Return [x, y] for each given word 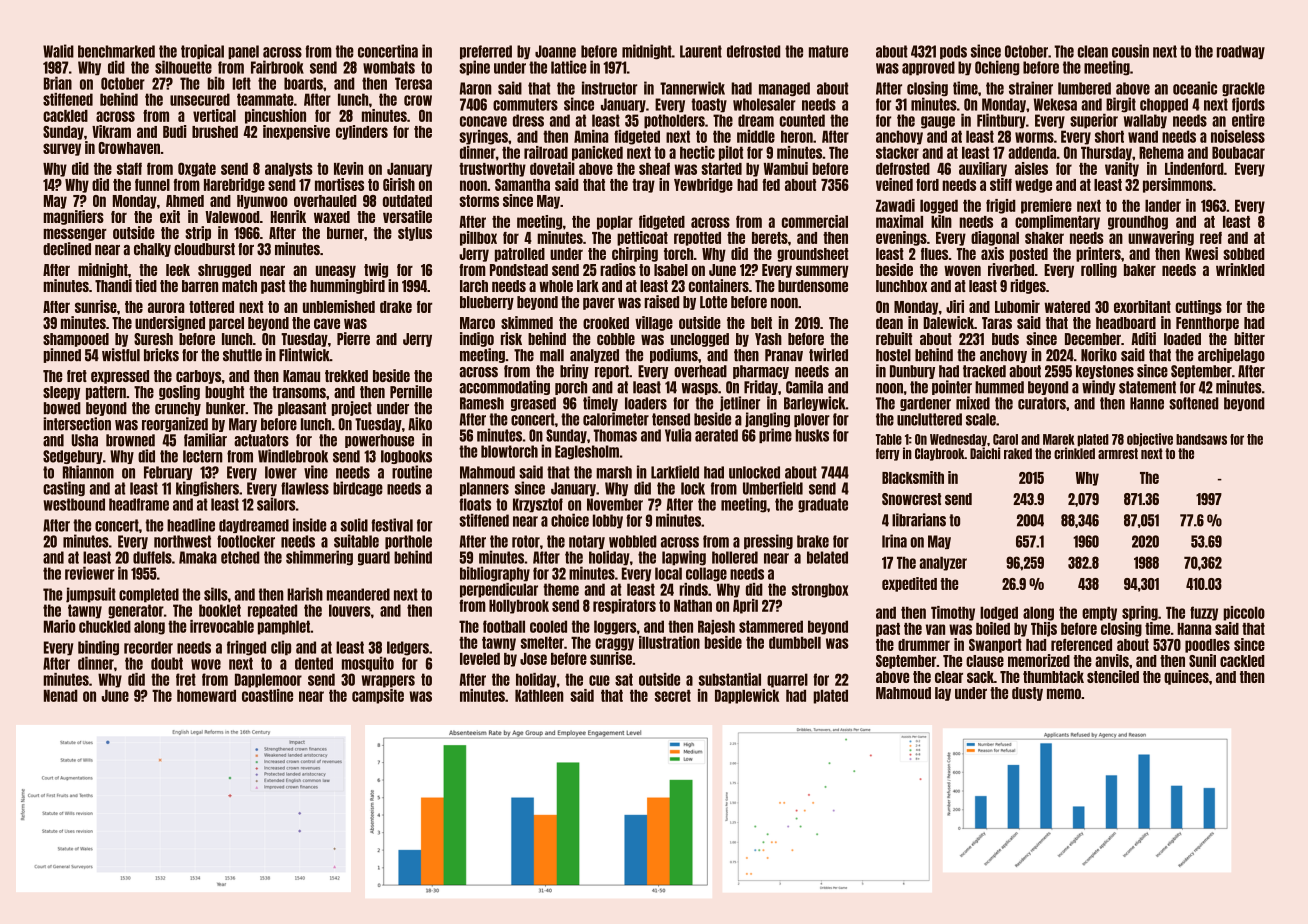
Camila [804, 387]
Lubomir [1017, 306]
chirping [635, 254]
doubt [167, 663]
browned [130, 440]
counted [802, 120]
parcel [226, 324]
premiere [1046, 206]
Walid [58, 51]
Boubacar [1238, 152]
